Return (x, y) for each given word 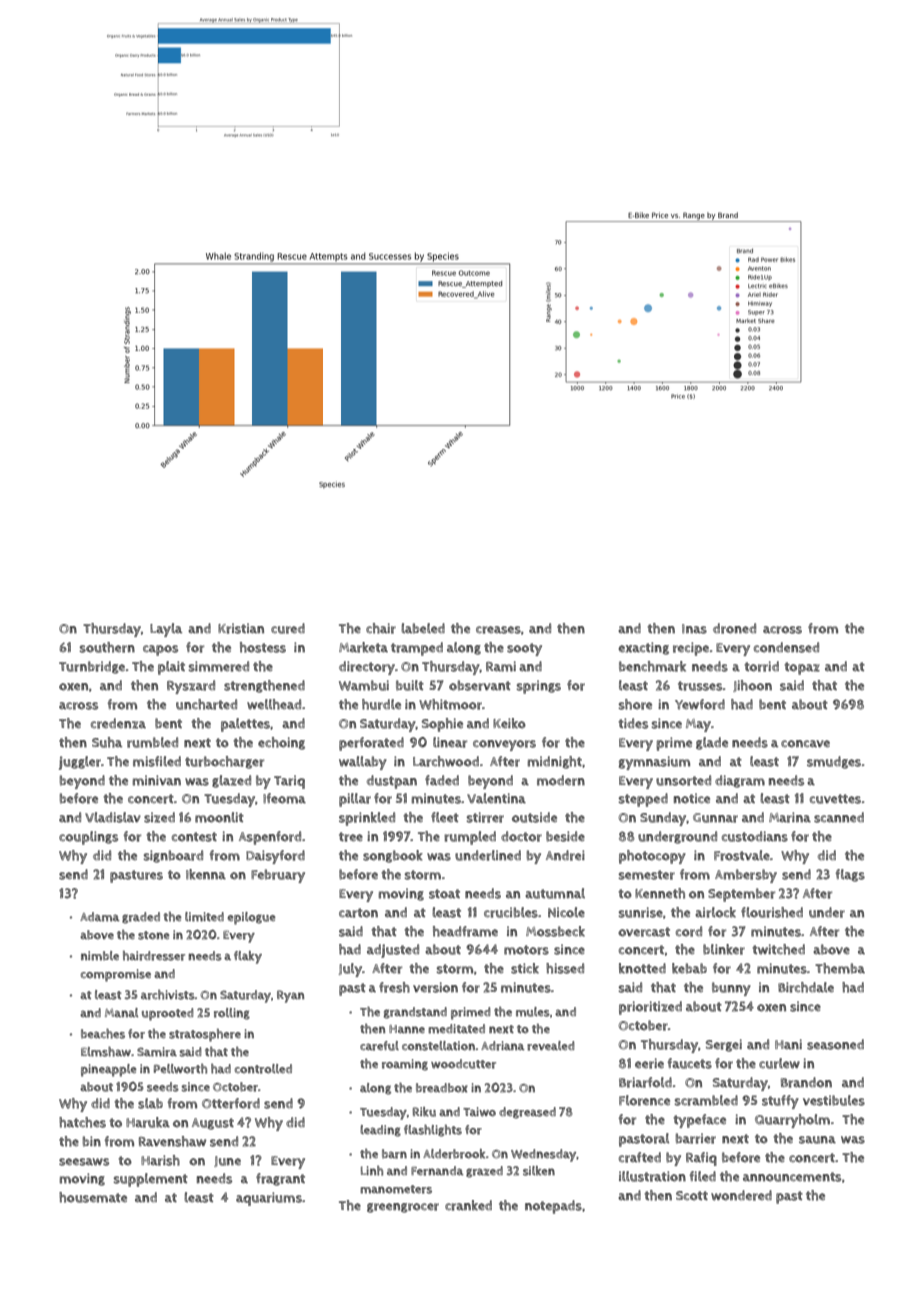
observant (480, 685)
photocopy (652, 857)
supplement (150, 1180)
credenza (118, 723)
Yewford (700, 704)
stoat (444, 894)
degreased (527, 1113)
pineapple (109, 1070)
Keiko (509, 723)
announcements (792, 1177)
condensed (786, 647)
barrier (696, 1138)
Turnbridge (92, 667)
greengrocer (403, 1208)
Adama (100, 917)
